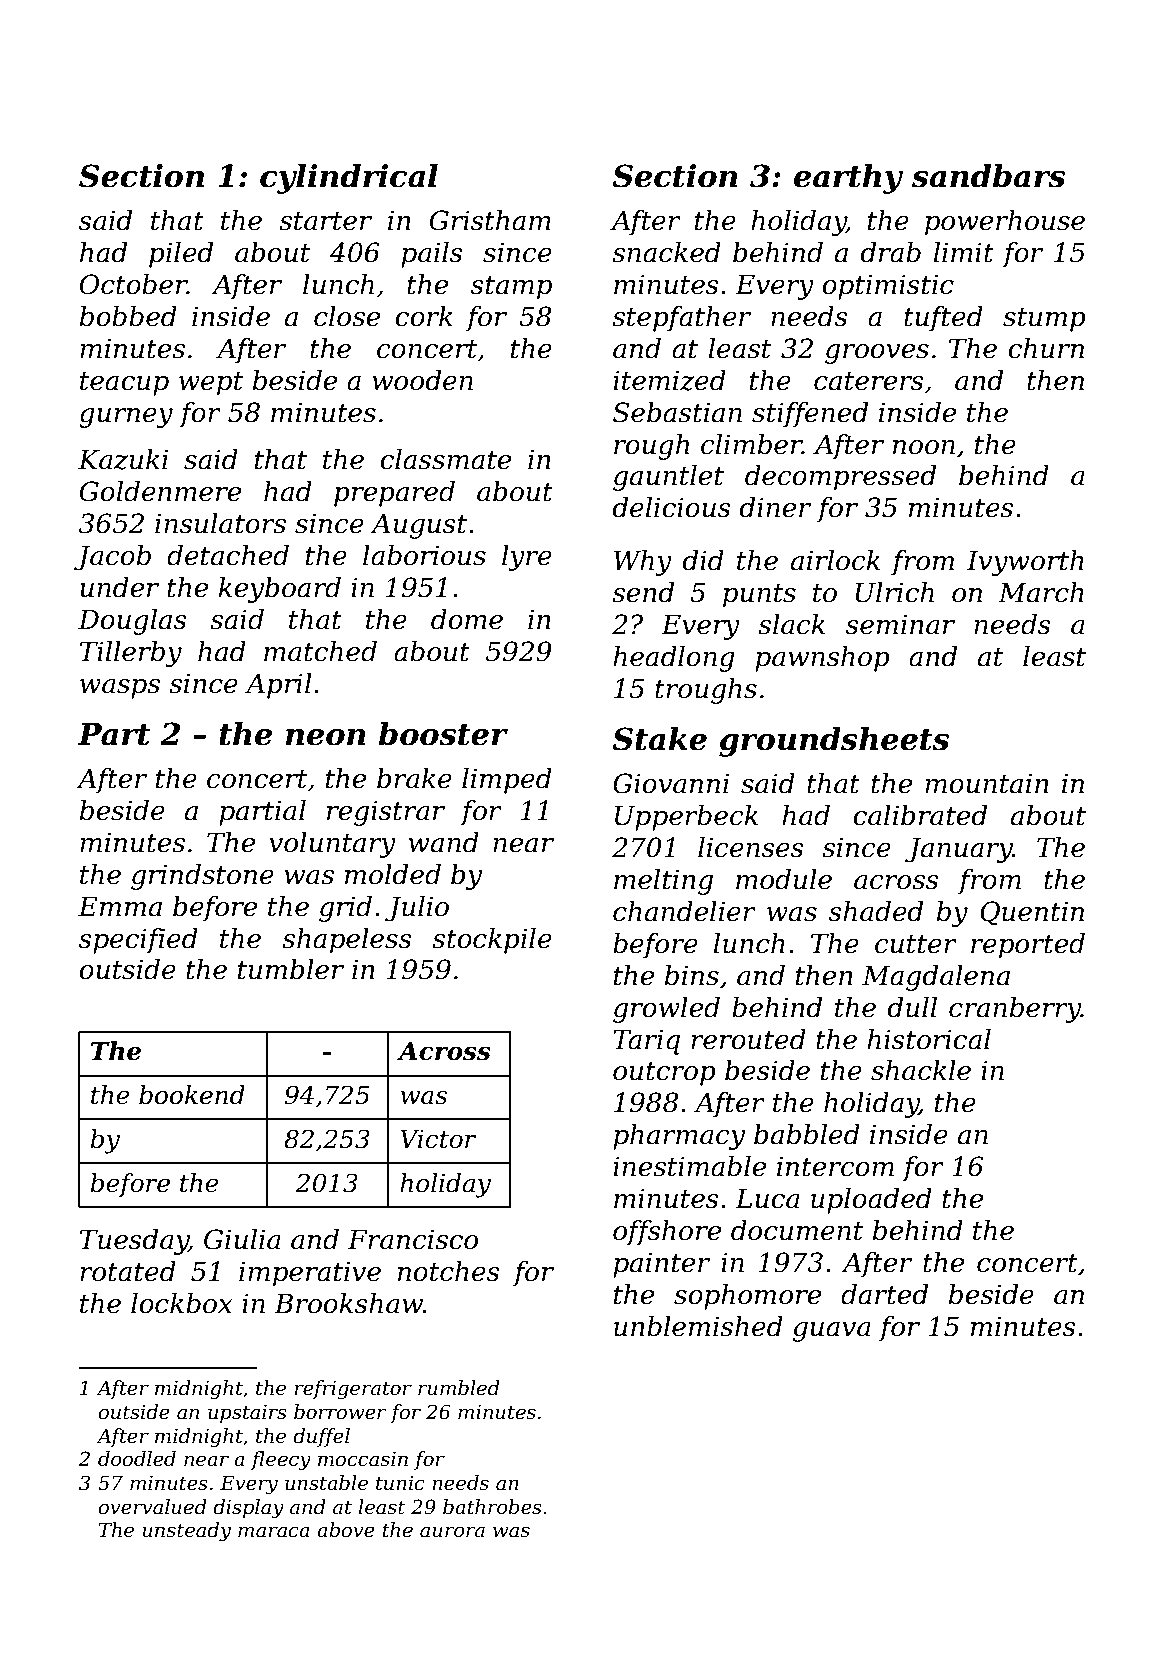  What do you see at coordinates (211, 384) in the screenshot?
I see `wept` at bounding box center [211, 384].
